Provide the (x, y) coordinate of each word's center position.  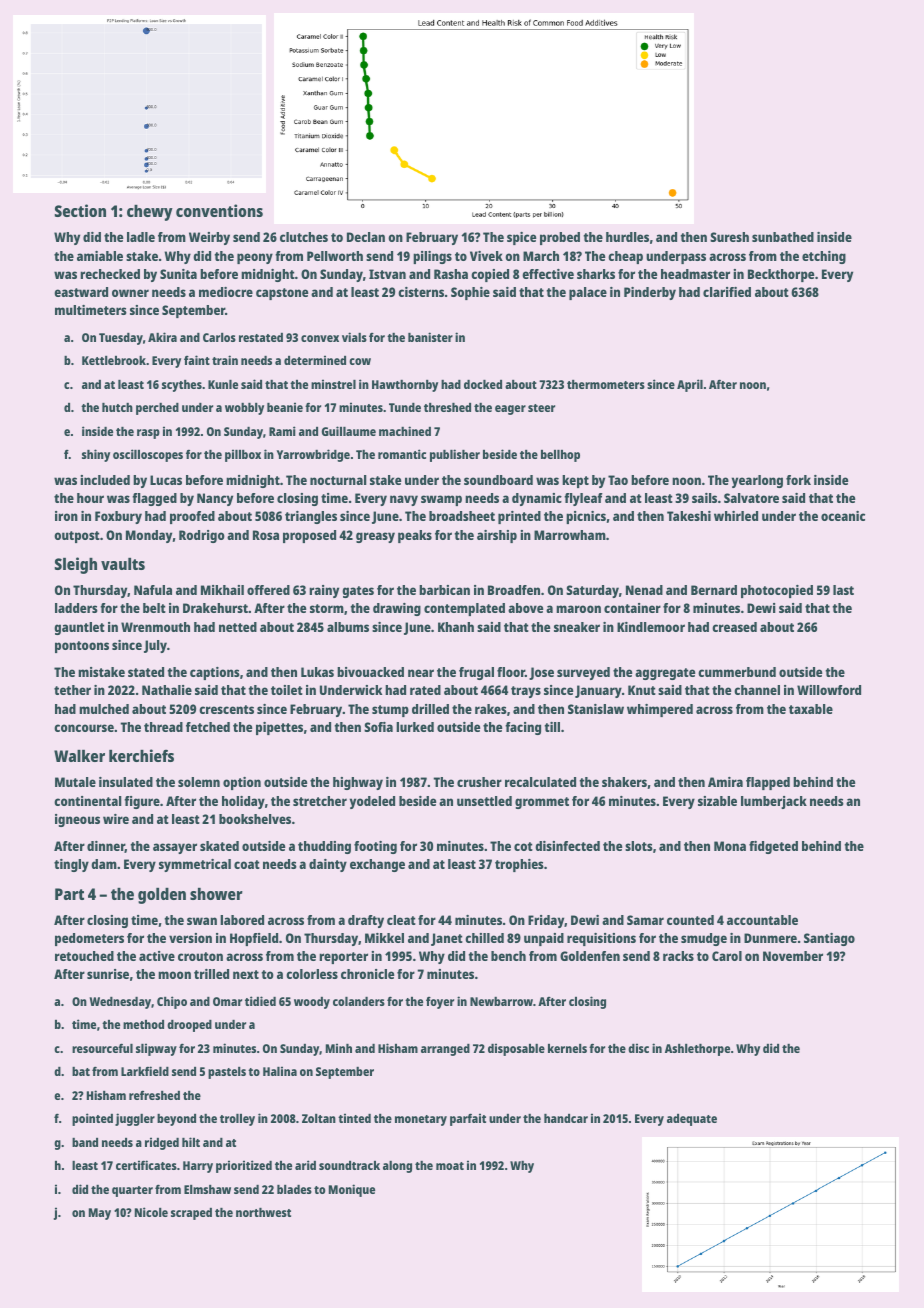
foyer (440, 1003)
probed (560, 238)
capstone (282, 294)
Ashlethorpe (697, 1050)
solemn (199, 782)
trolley (237, 1120)
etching (824, 257)
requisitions (601, 939)
